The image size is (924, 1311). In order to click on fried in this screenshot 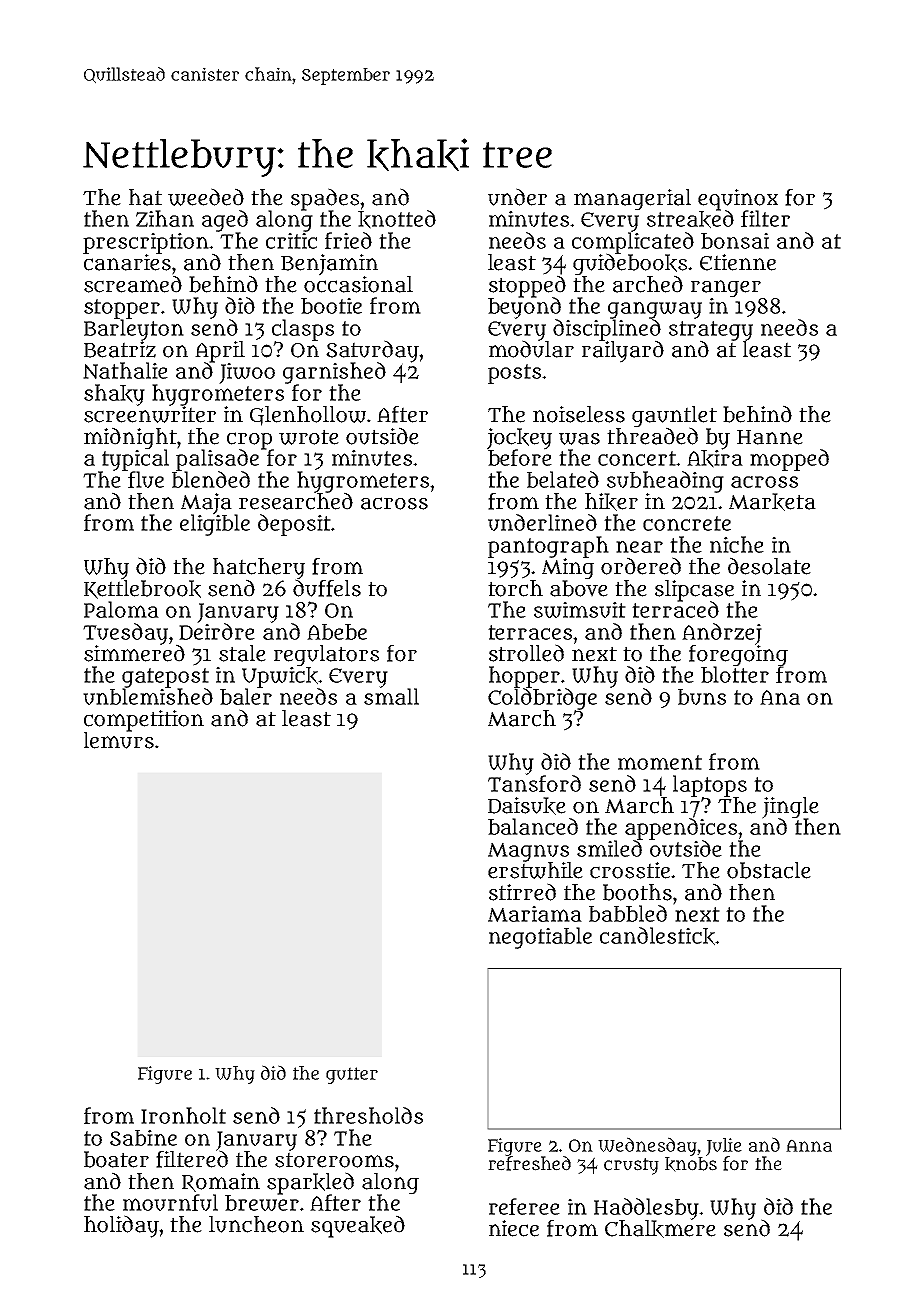, I will do `click(348, 240)`.
